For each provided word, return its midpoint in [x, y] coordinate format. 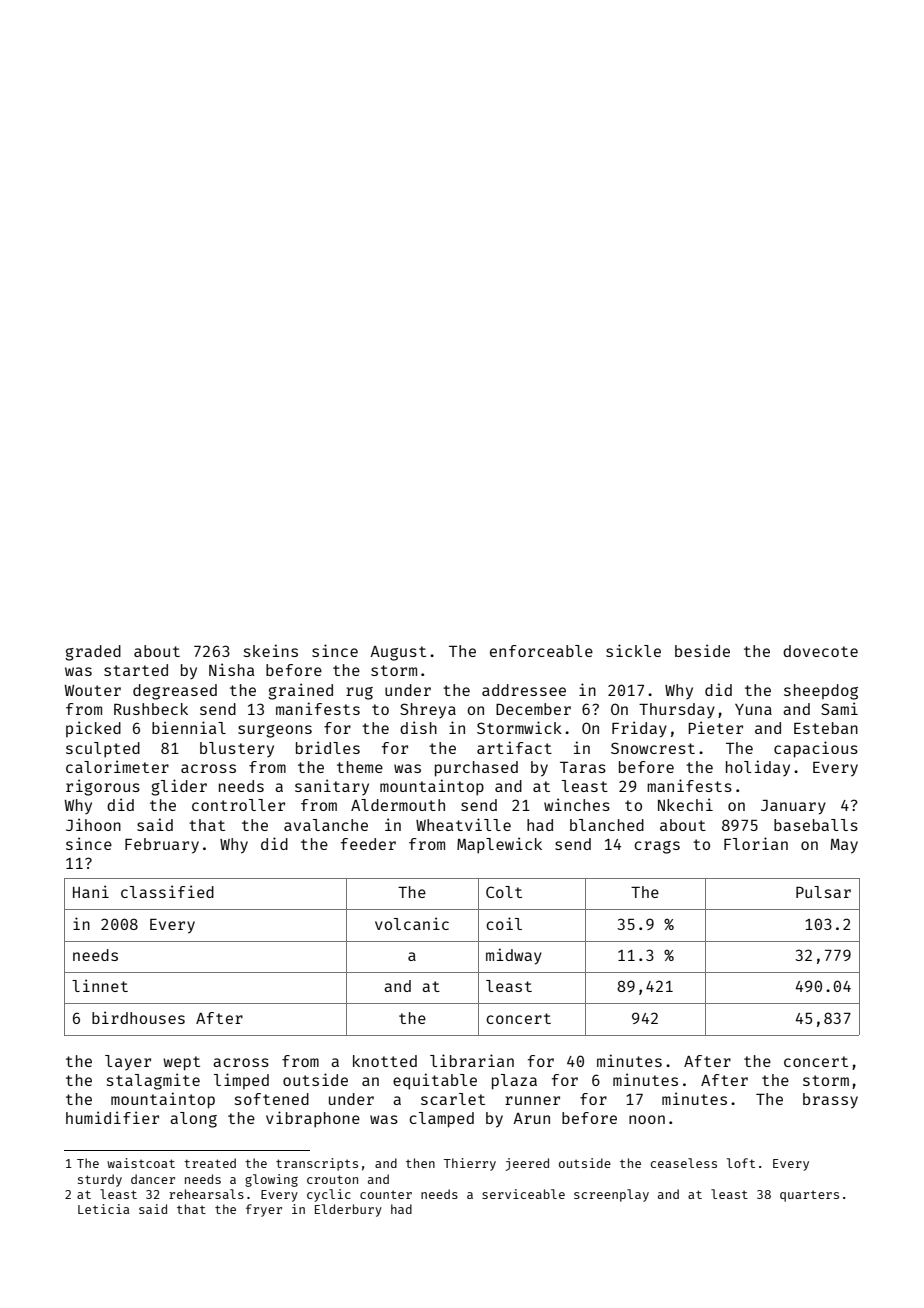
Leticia [103, 1209]
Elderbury [348, 1210]
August [398, 653]
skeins [271, 650]
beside [702, 650]
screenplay [611, 1195]
